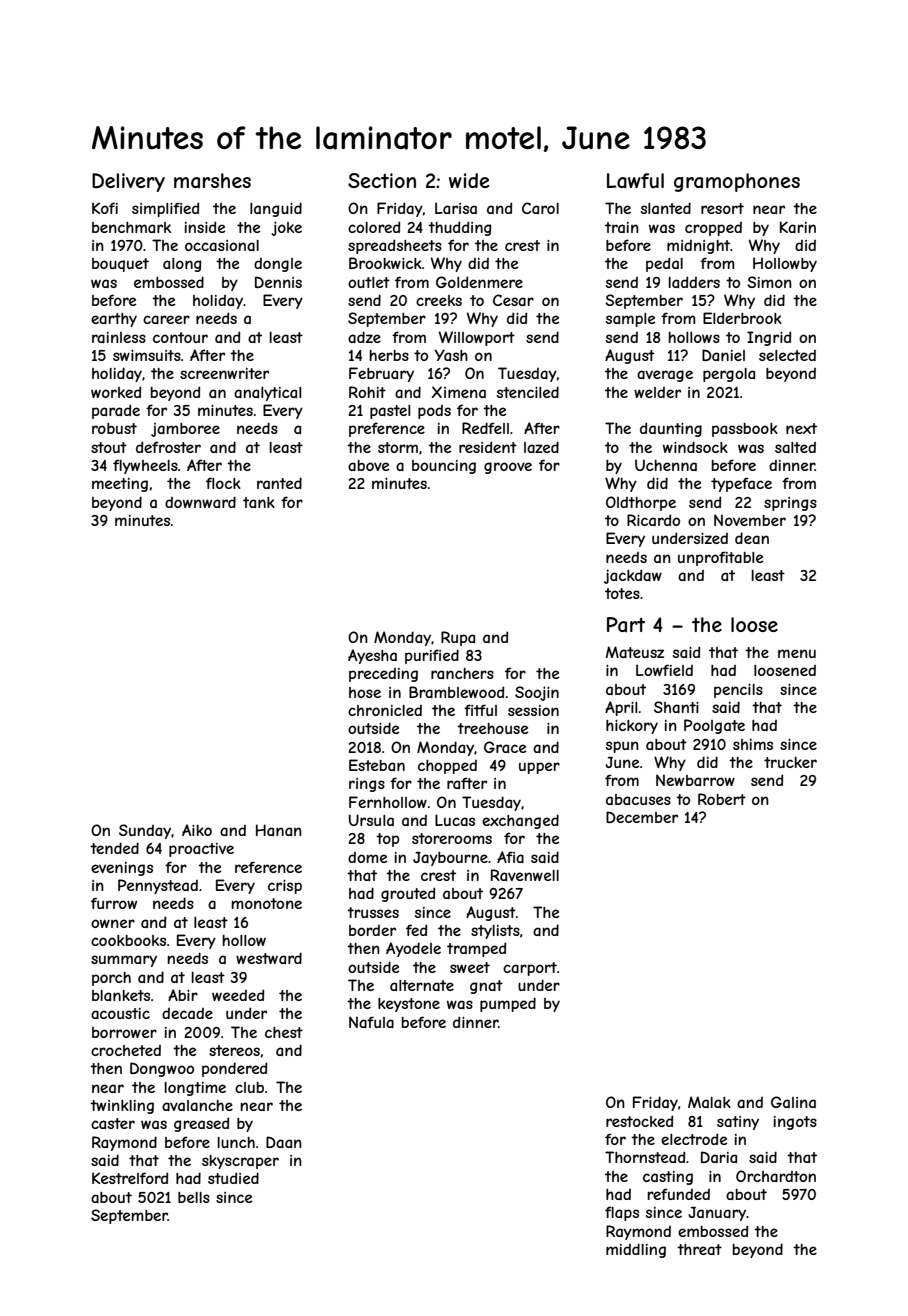  Describe the element at coordinates (530, 969) in the image. I see `carport` at that location.
